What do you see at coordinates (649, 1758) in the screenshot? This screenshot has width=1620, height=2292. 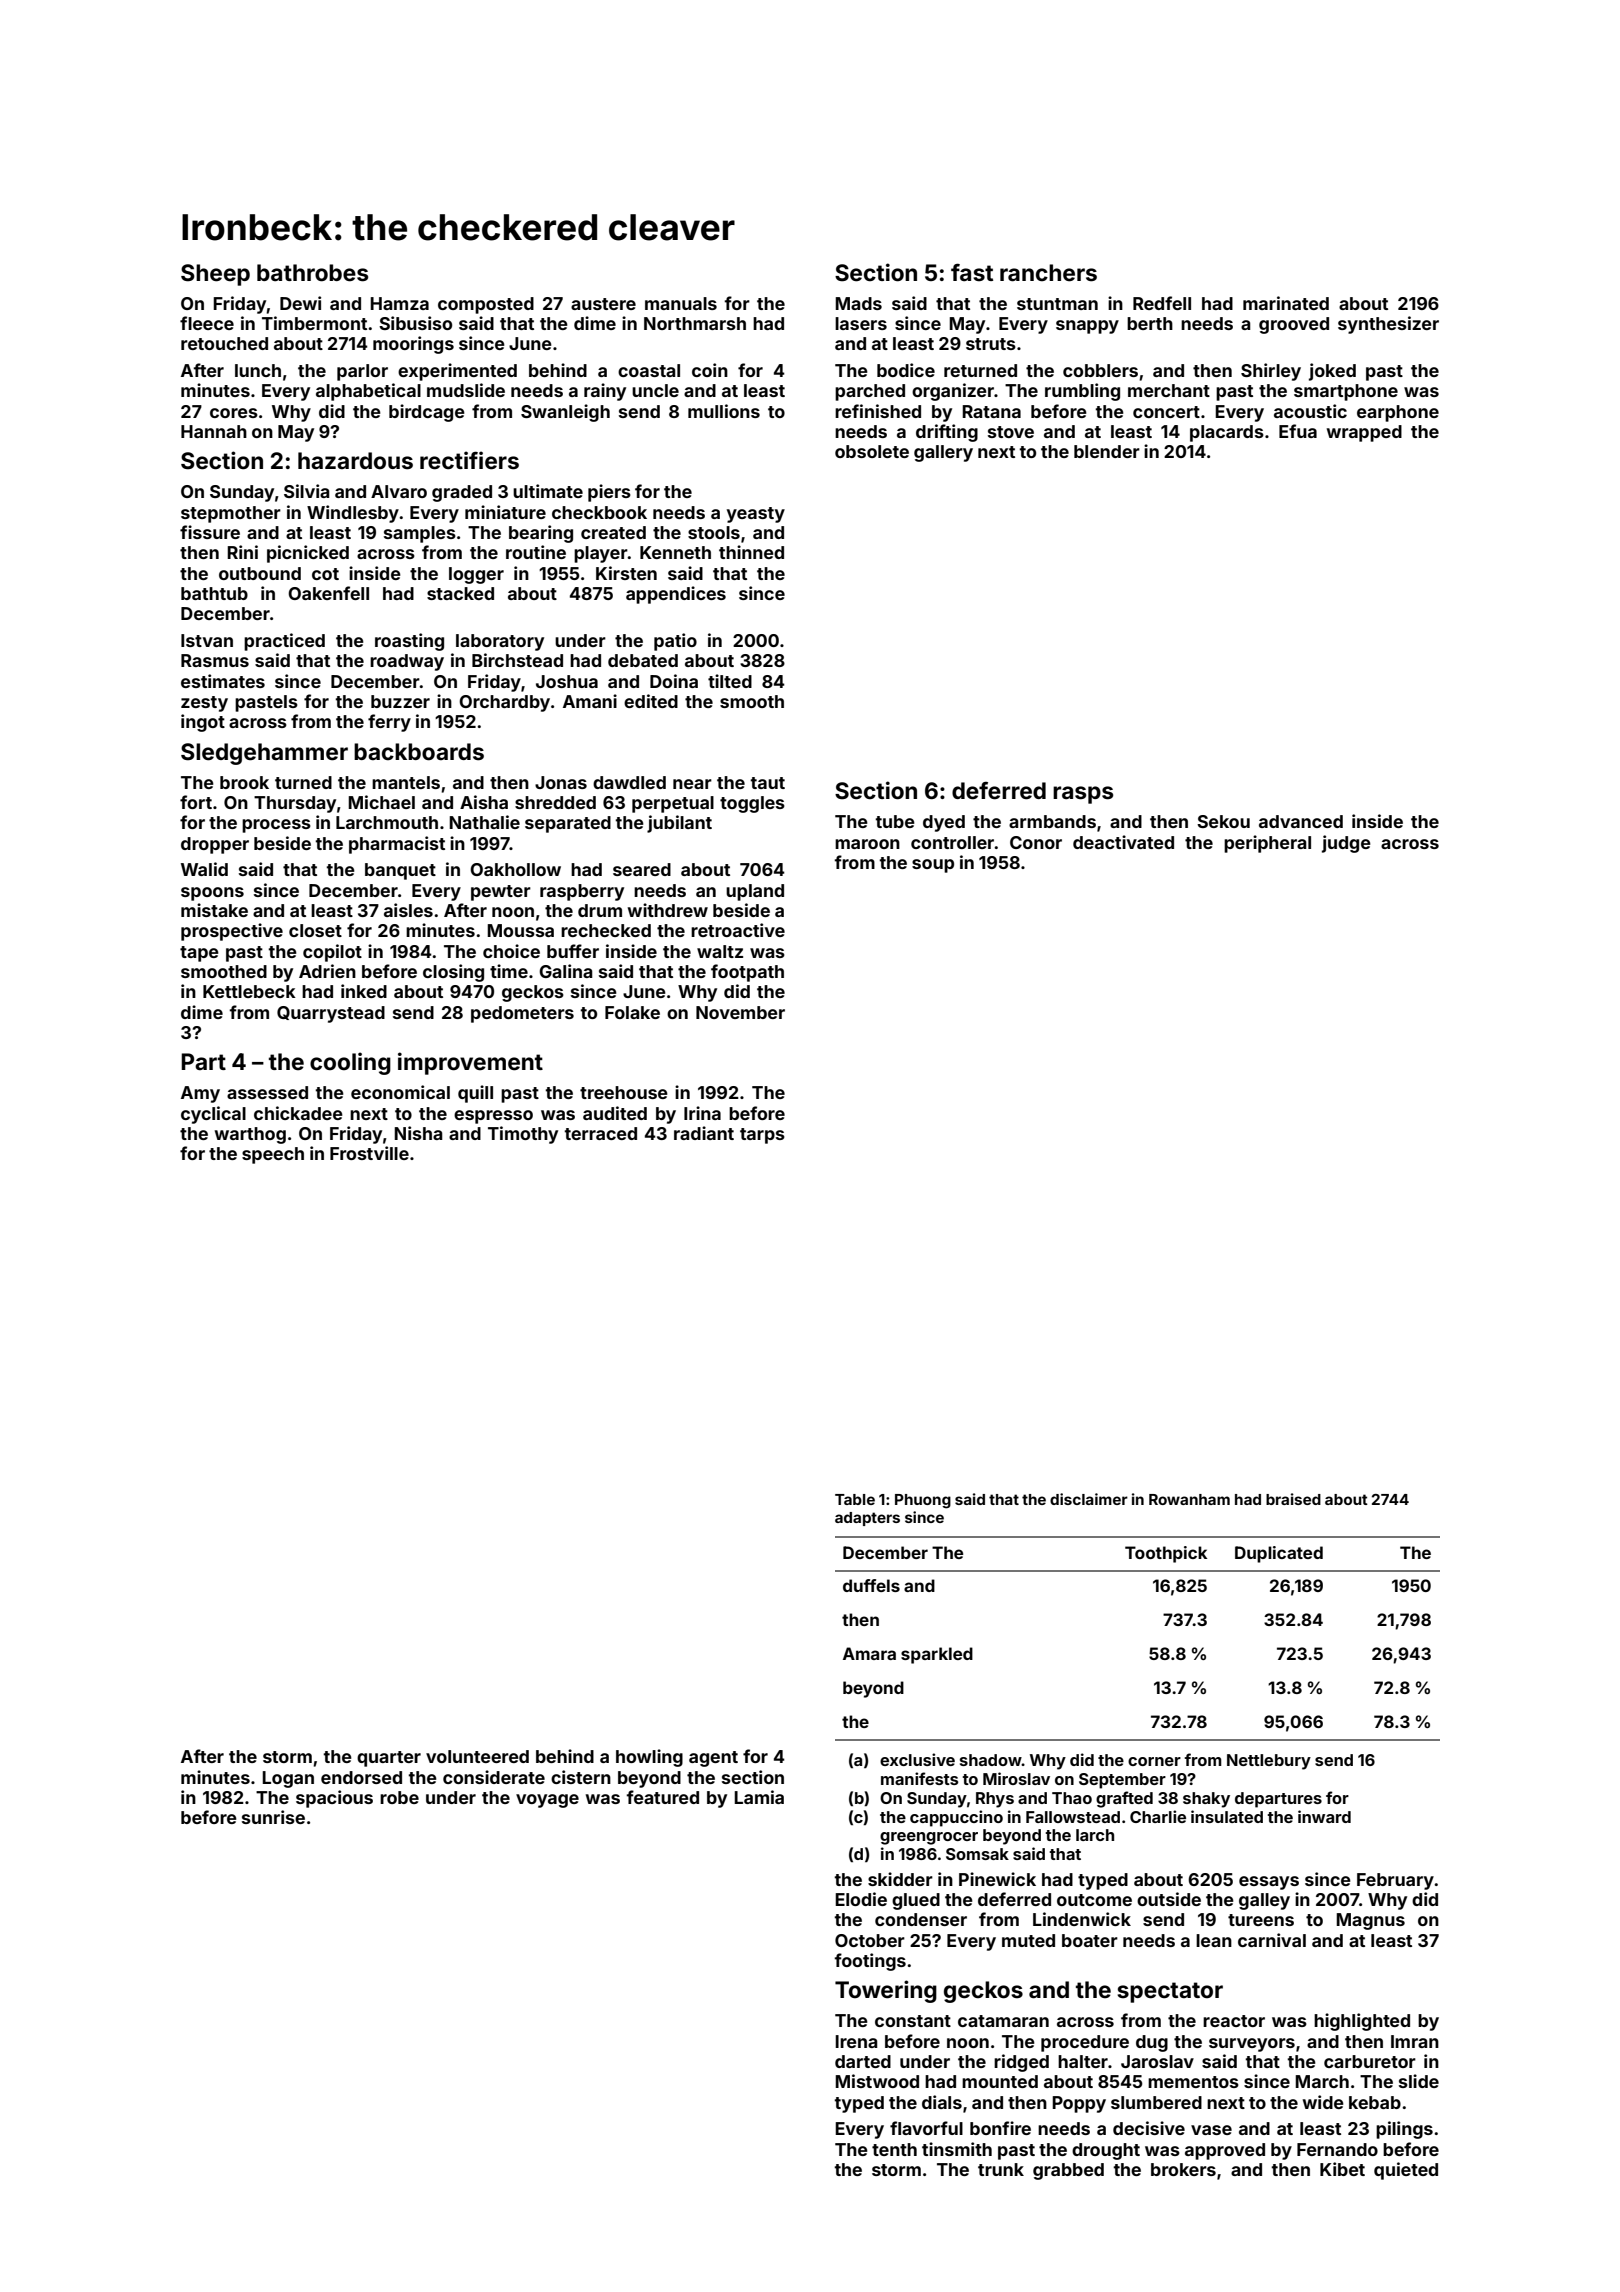 I see `howling` at bounding box center [649, 1758].
